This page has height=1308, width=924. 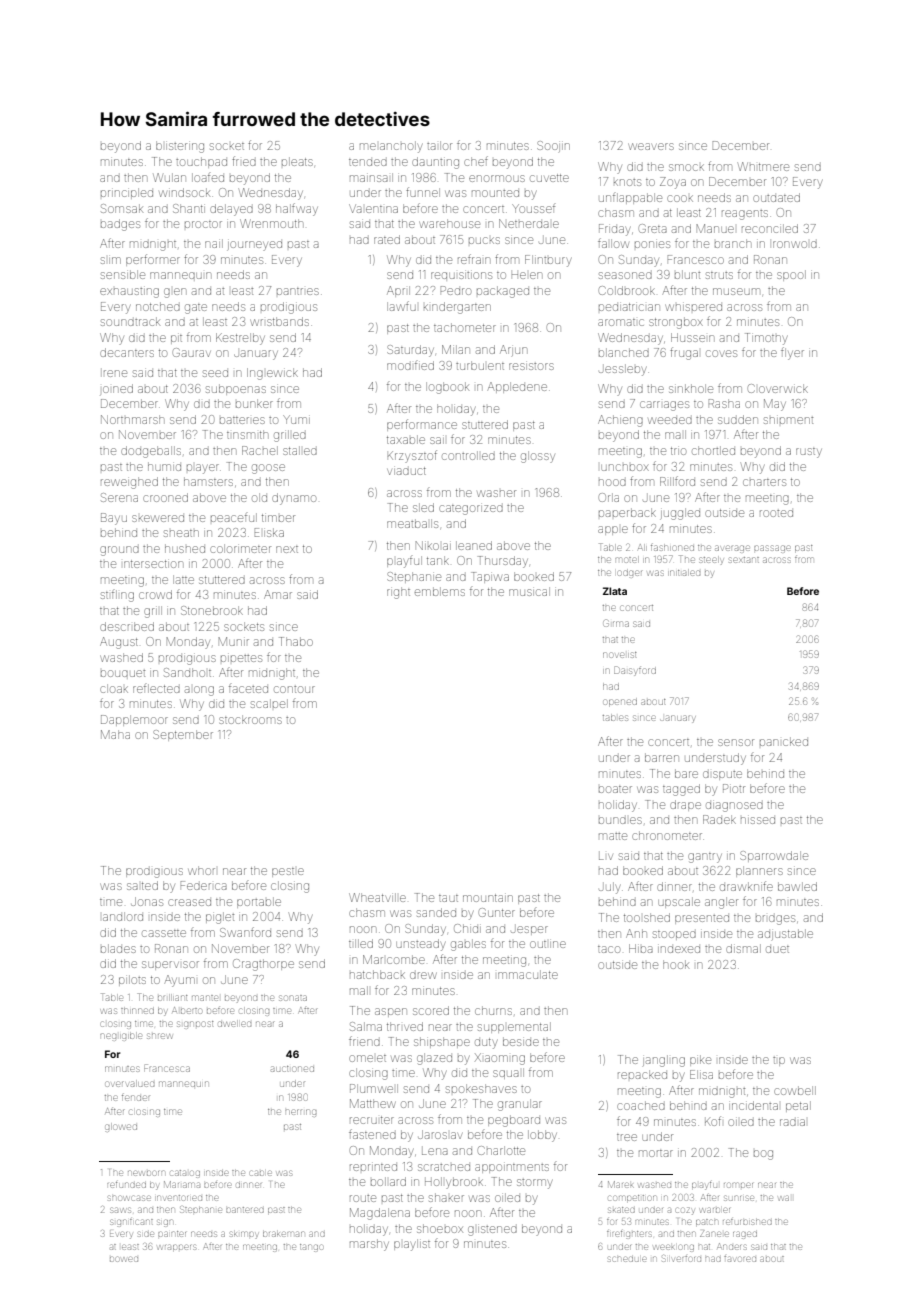 What do you see at coordinates (448, 898) in the page?
I see `taut` at bounding box center [448, 898].
